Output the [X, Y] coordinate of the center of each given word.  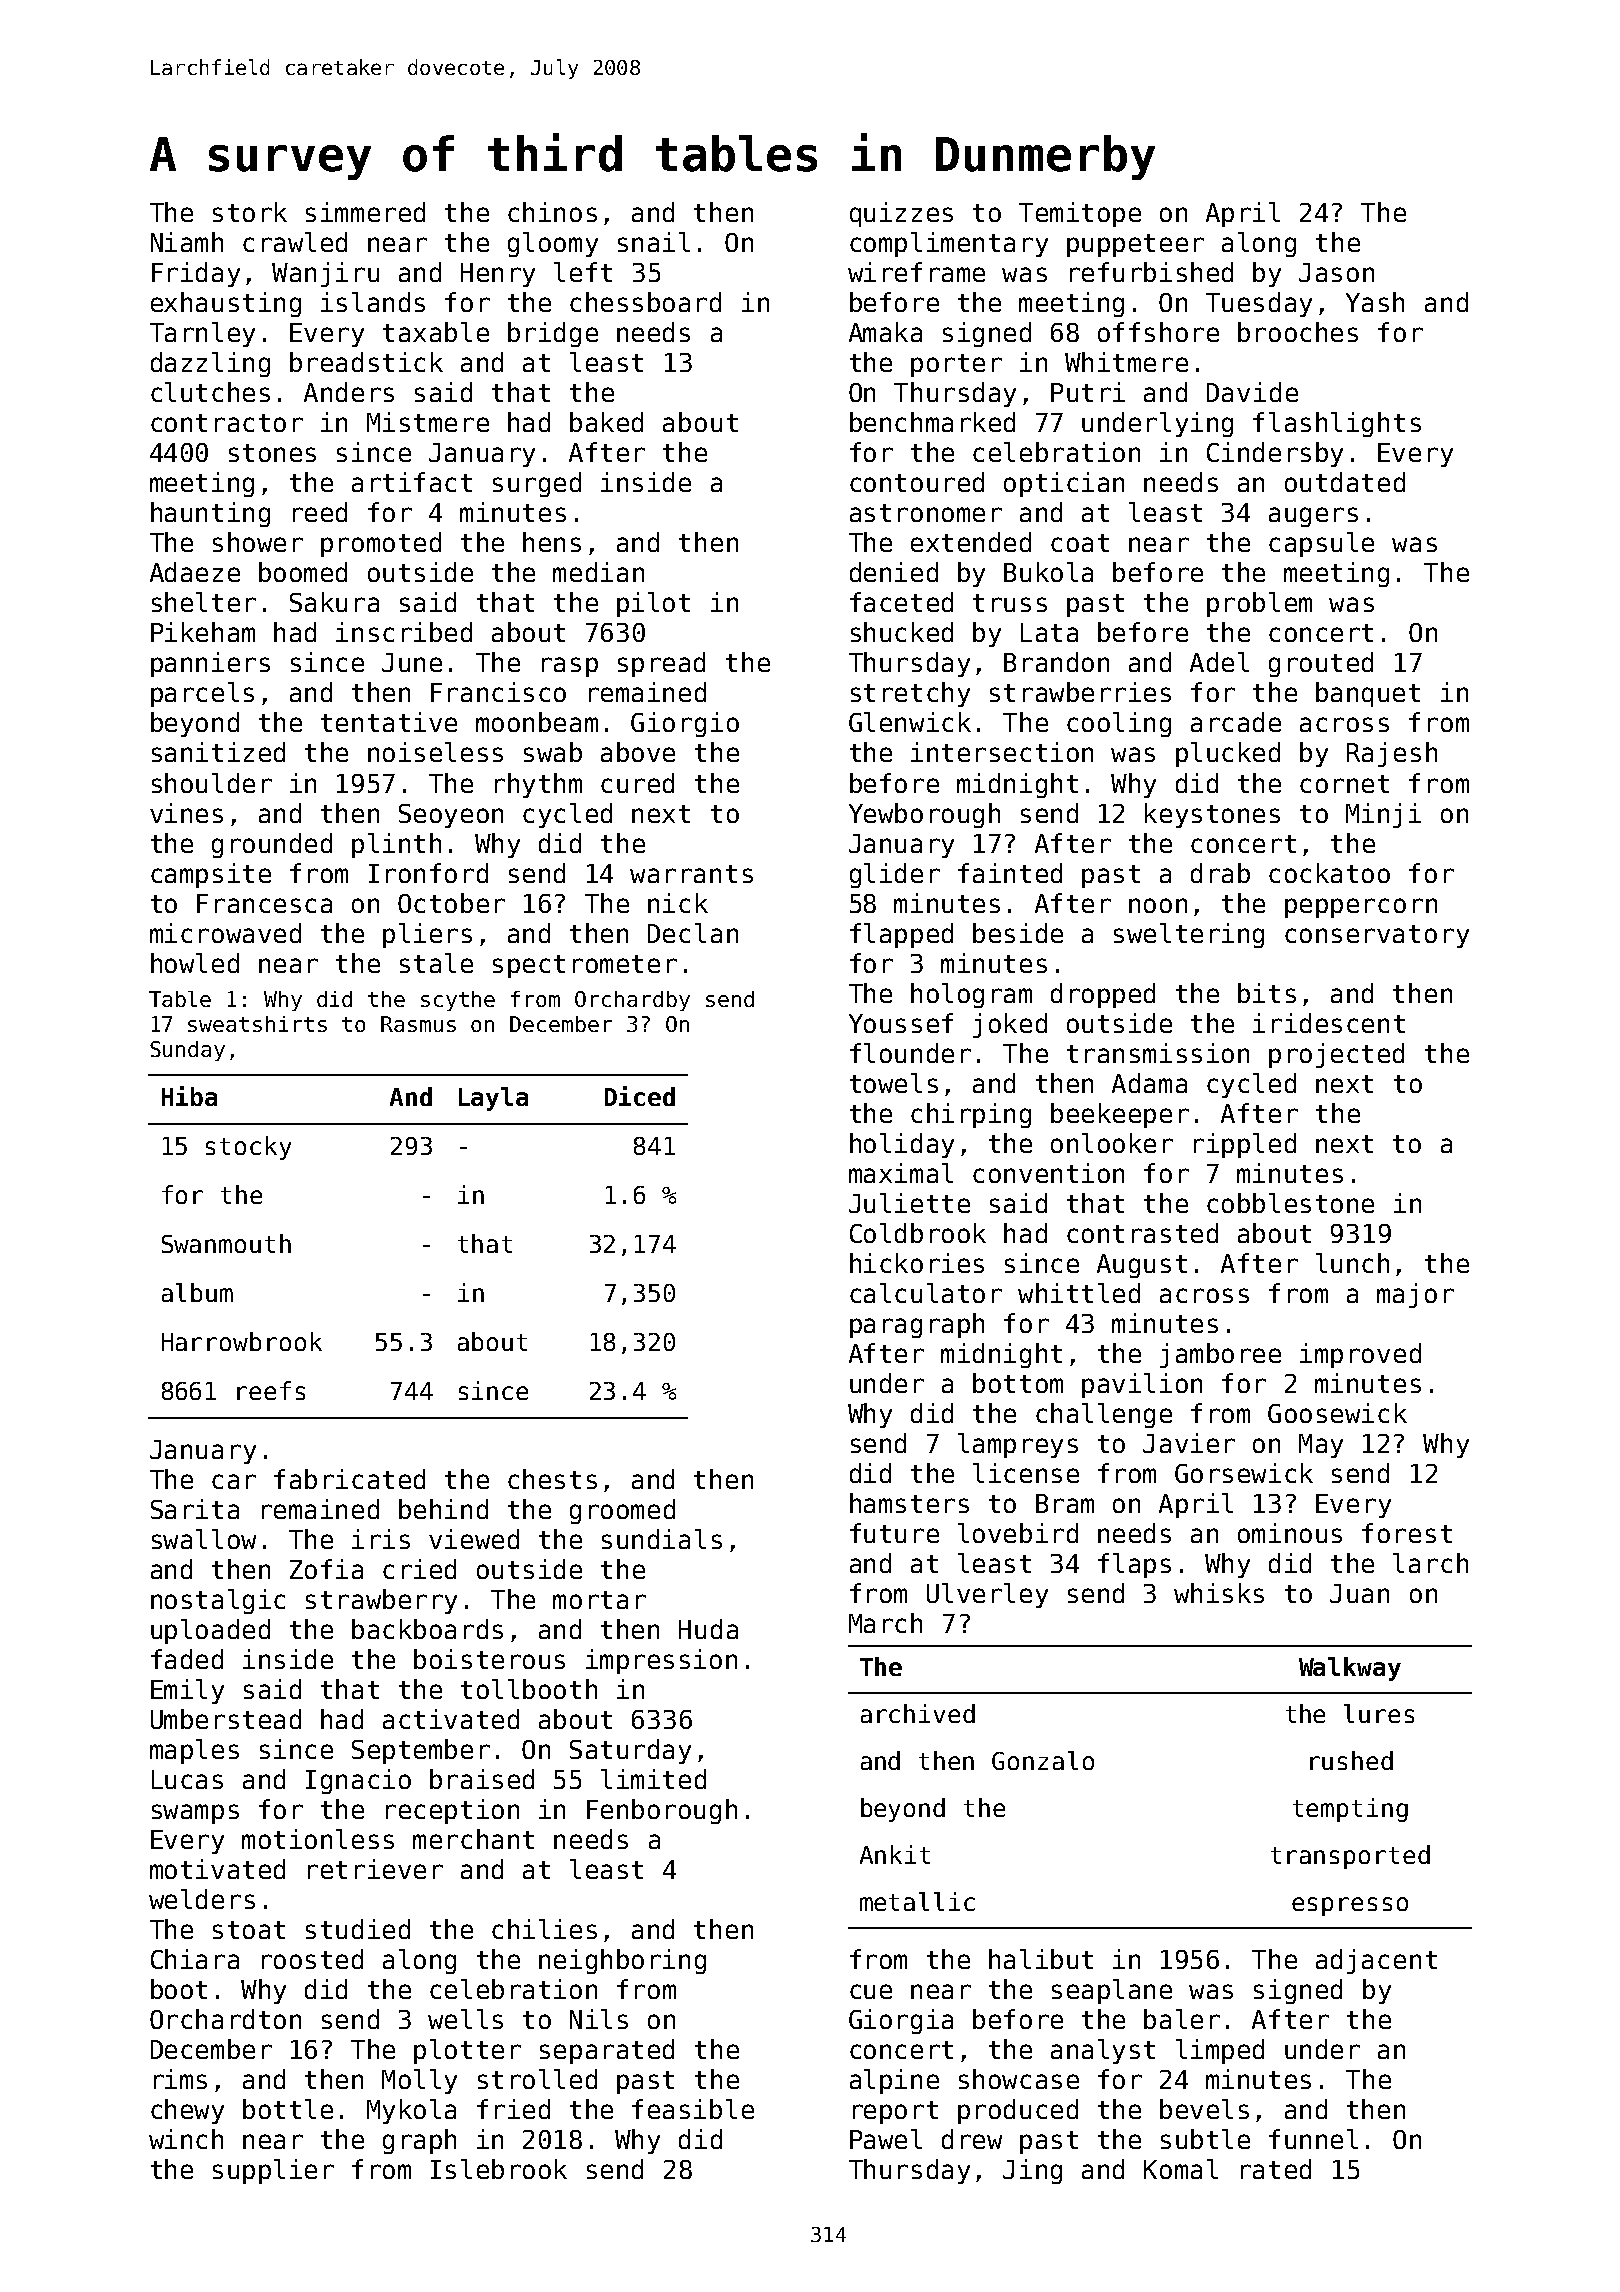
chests [552, 1479]
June [412, 662]
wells [465, 2019]
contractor [227, 423]
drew [972, 2139]
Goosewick [1337, 1413]
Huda [708, 1629]
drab [1220, 873]
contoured [917, 482]
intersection [1002, 752]
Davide [1252, 392]
